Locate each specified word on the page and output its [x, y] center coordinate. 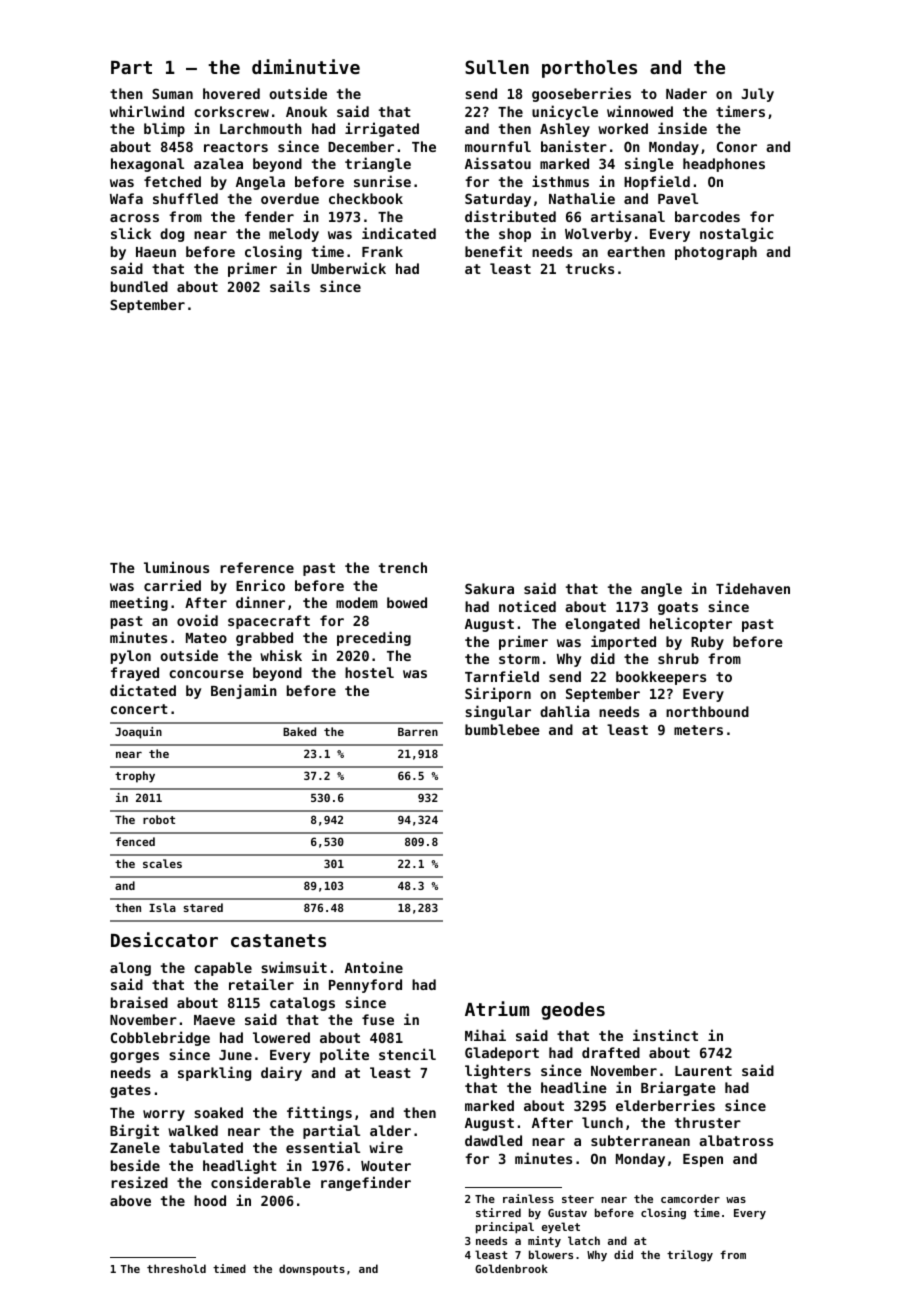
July [757, 95]
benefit [493, 251]
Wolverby [598, 235]
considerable [261, 1182]
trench [403, 567]
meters [698, 730]
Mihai [485, 1035]
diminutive [306, 66]
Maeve [214, 1020]
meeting [139, 603]
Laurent [703, 1071]
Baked [299, 731]
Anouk [306, 111]
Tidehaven [753, 588]
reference [257, 567]
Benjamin [244, 691]
